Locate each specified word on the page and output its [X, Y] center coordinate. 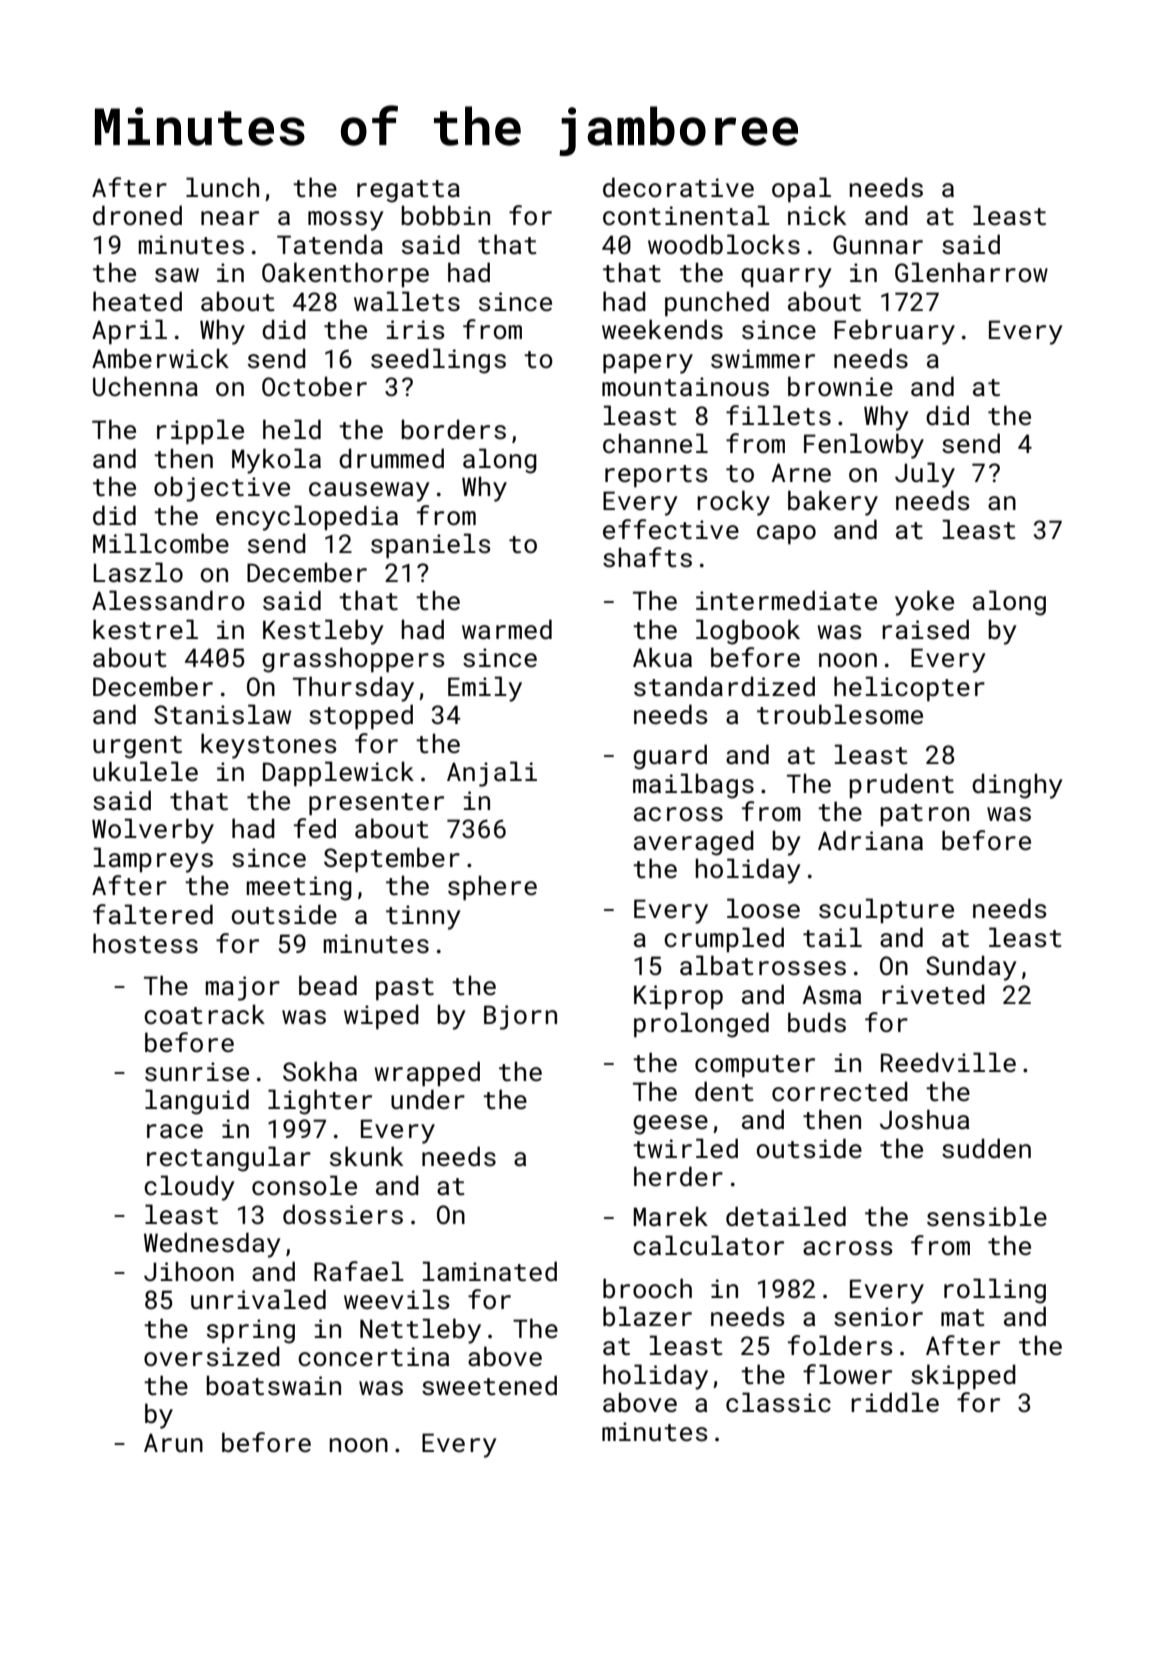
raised [925, 629]
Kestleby [323, 632]
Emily [485, 689]
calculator [708, 1245]
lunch [222, 187]
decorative [678, 187]
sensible [987, 1216]
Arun [173, 1442]
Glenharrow [971, 272]
